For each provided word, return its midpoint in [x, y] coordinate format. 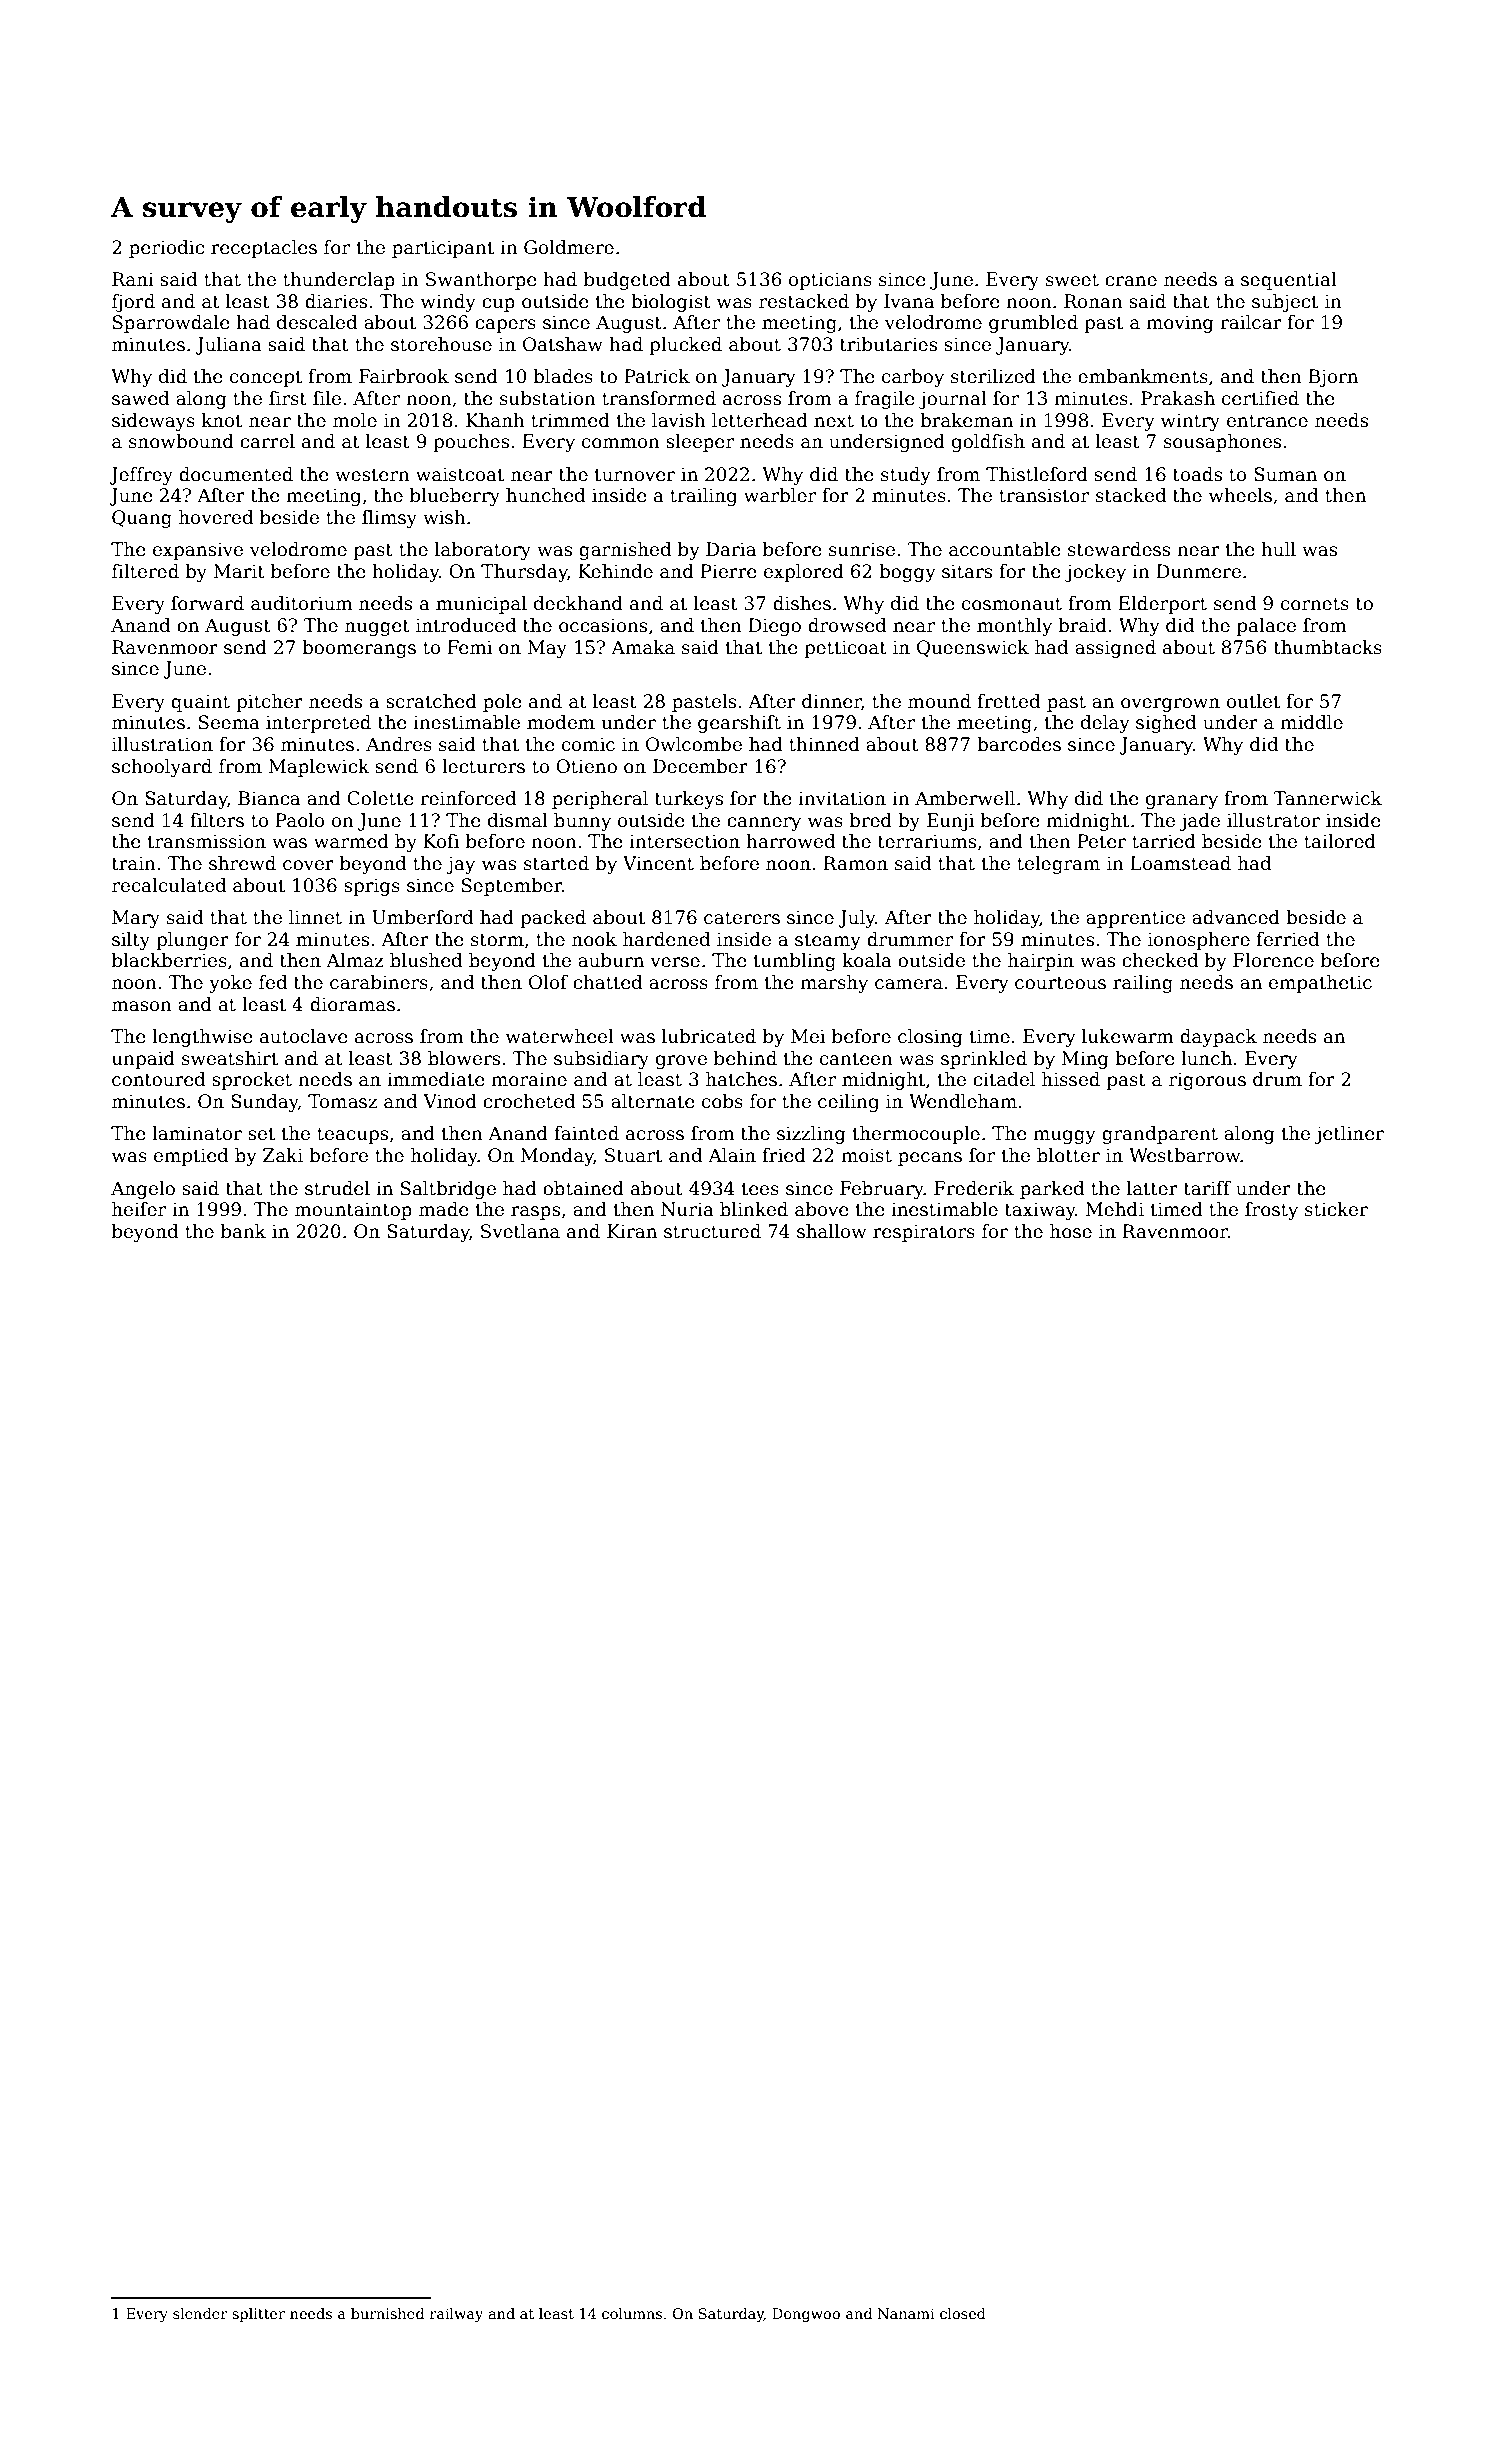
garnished [625, 551]
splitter [258, 2315]
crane [1131, 281]
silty [131, 941]
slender [200, 2313]
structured [712, 1231]
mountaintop [353, 1211]
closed [963, 2313]
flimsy [389, 519]
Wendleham [963, 1101]
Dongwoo [806, 2315]
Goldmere [569, 247]
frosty [1271, 1211]
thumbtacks [1328, 647]
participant [443, 249]
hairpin [1041, 962]
